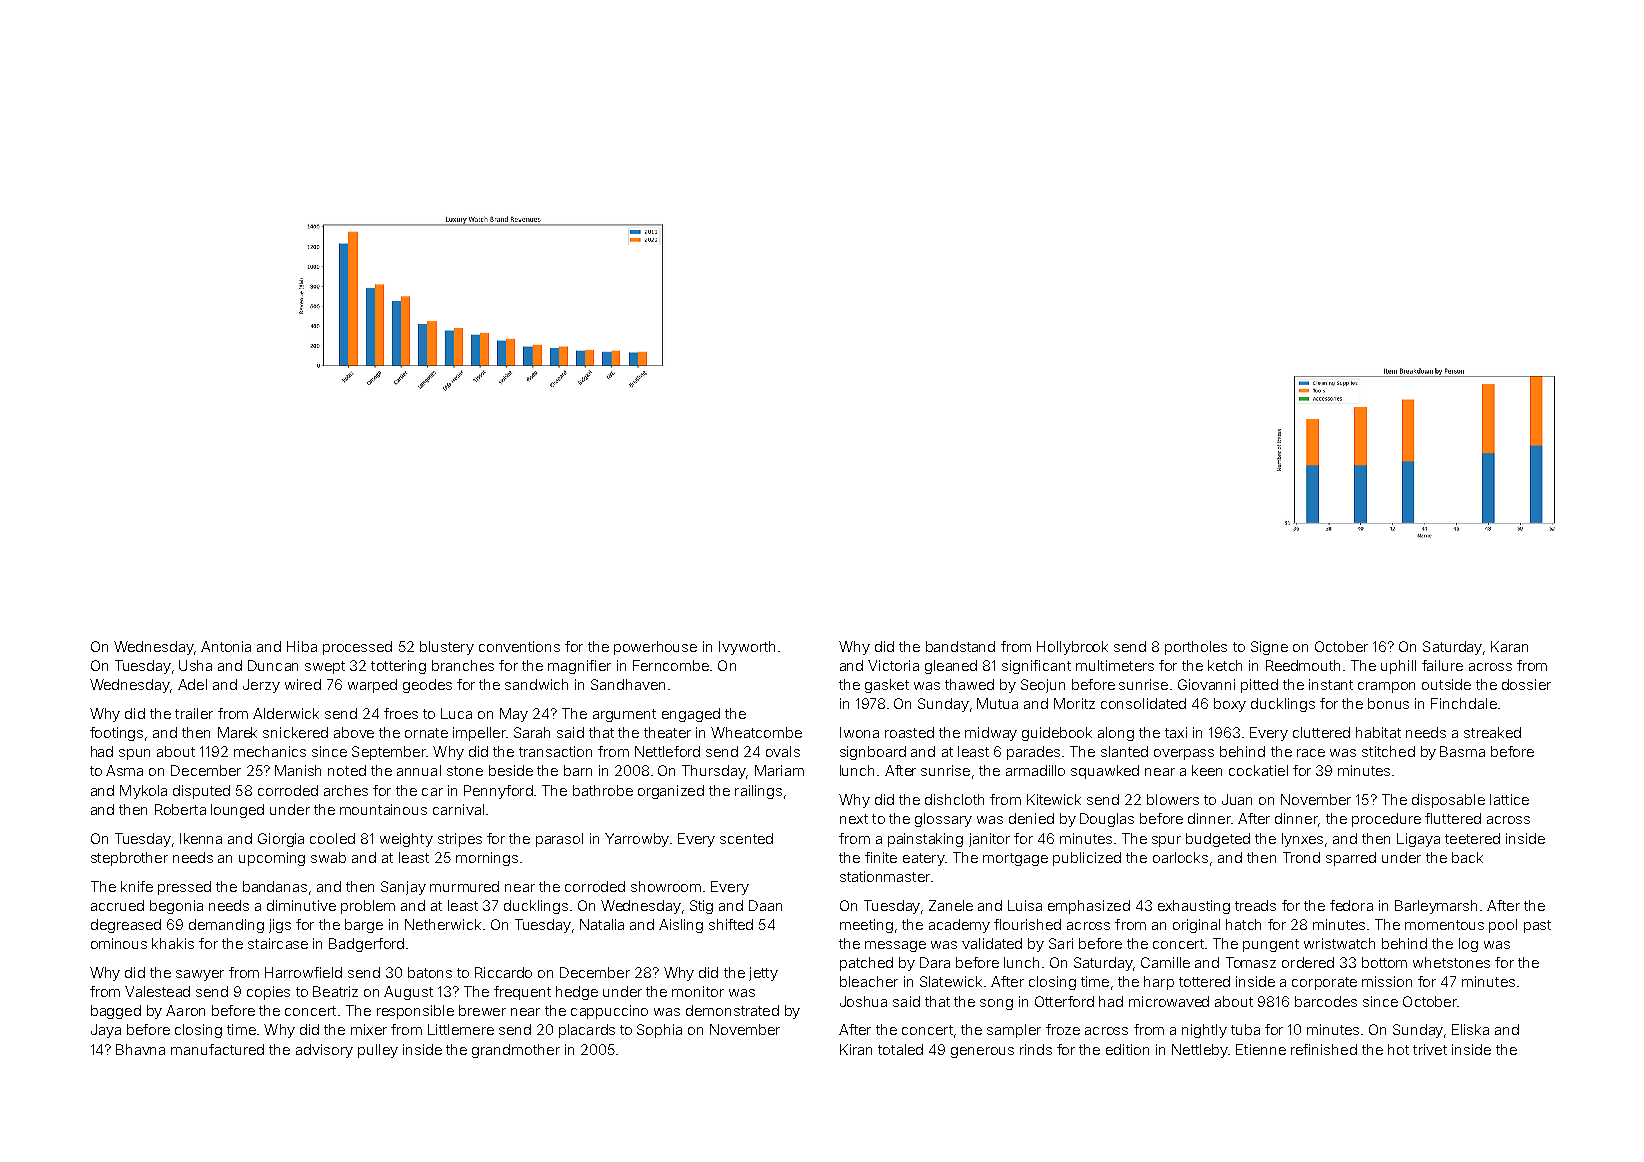 The image size is (1644, 1162). Describe the element at coordinates (856, 1049) in the image. I see `Kiran` at that location.
